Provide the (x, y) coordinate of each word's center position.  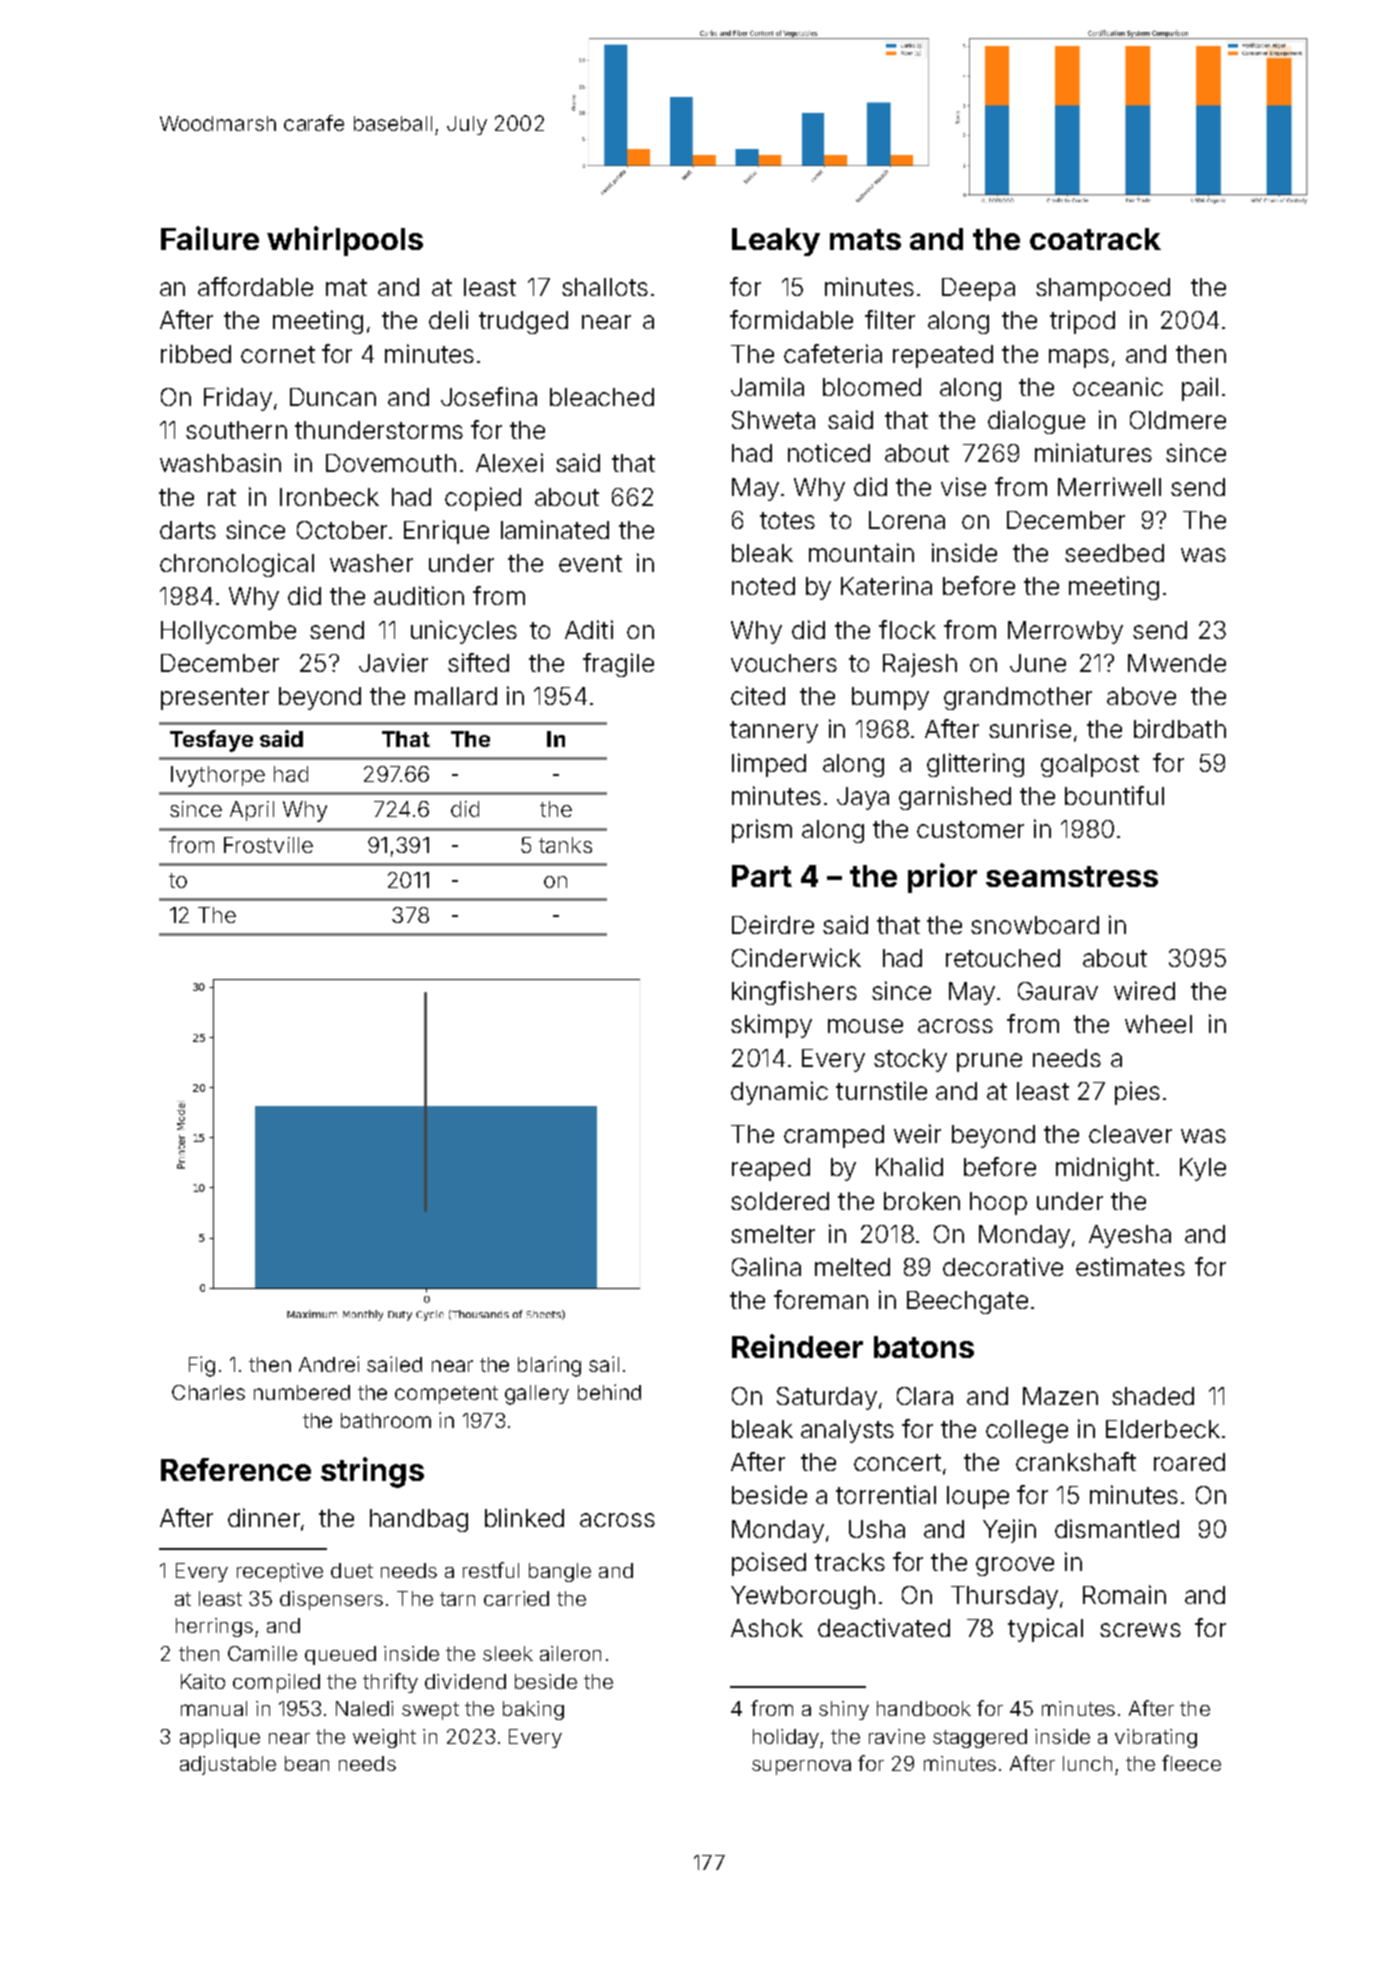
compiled (276, 1683)
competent (446, 1395)
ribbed (196, 353)
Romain (1124, 1594)
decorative (1003, 1266)
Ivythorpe (218, 776)
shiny (844, 1710)
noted (763, 586)
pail (1200, 389)
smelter (773, 1234)
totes (787, 520)
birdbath (1180, 728)
